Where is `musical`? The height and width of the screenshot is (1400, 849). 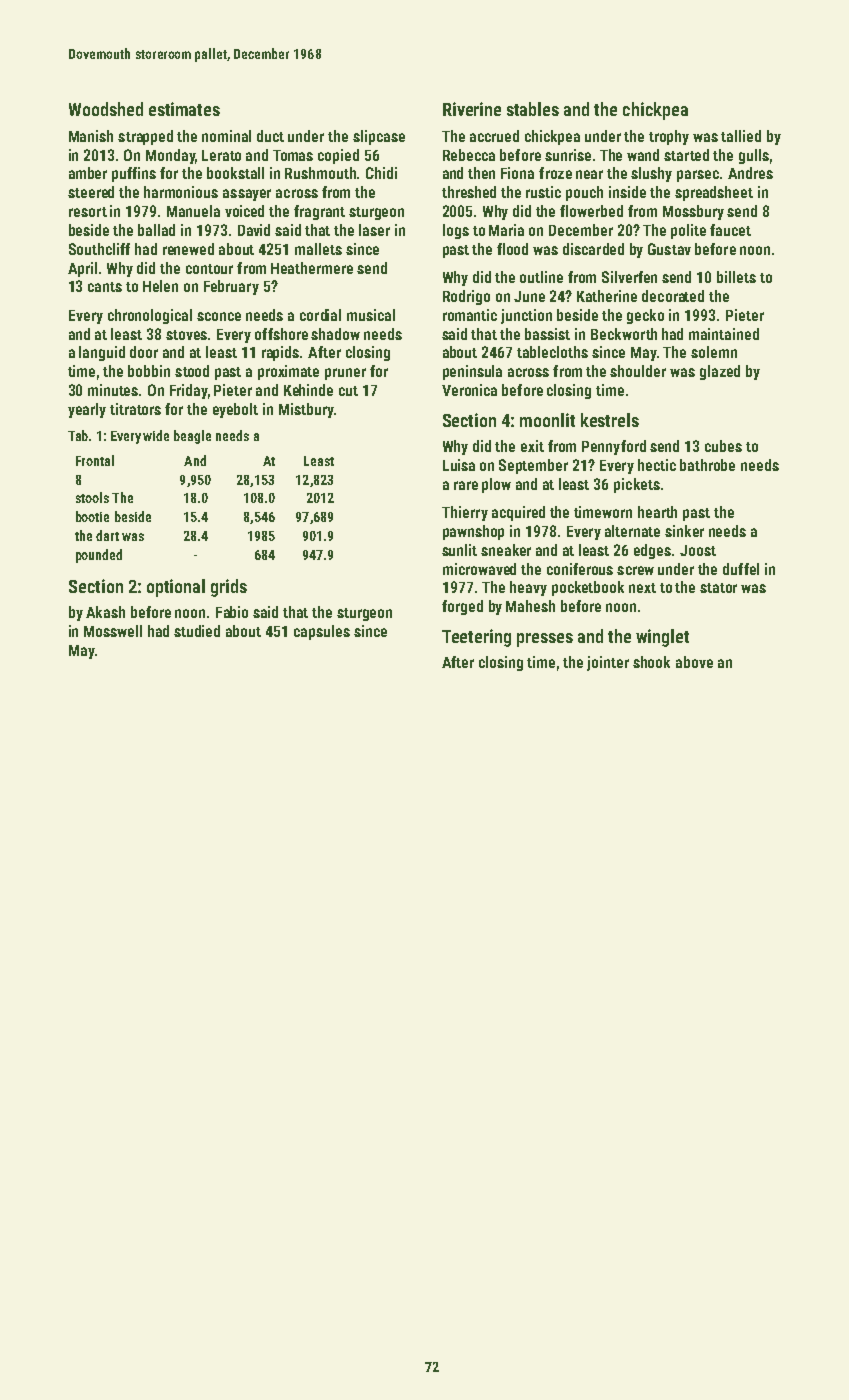
musical is located at coordinates (371, 315).
